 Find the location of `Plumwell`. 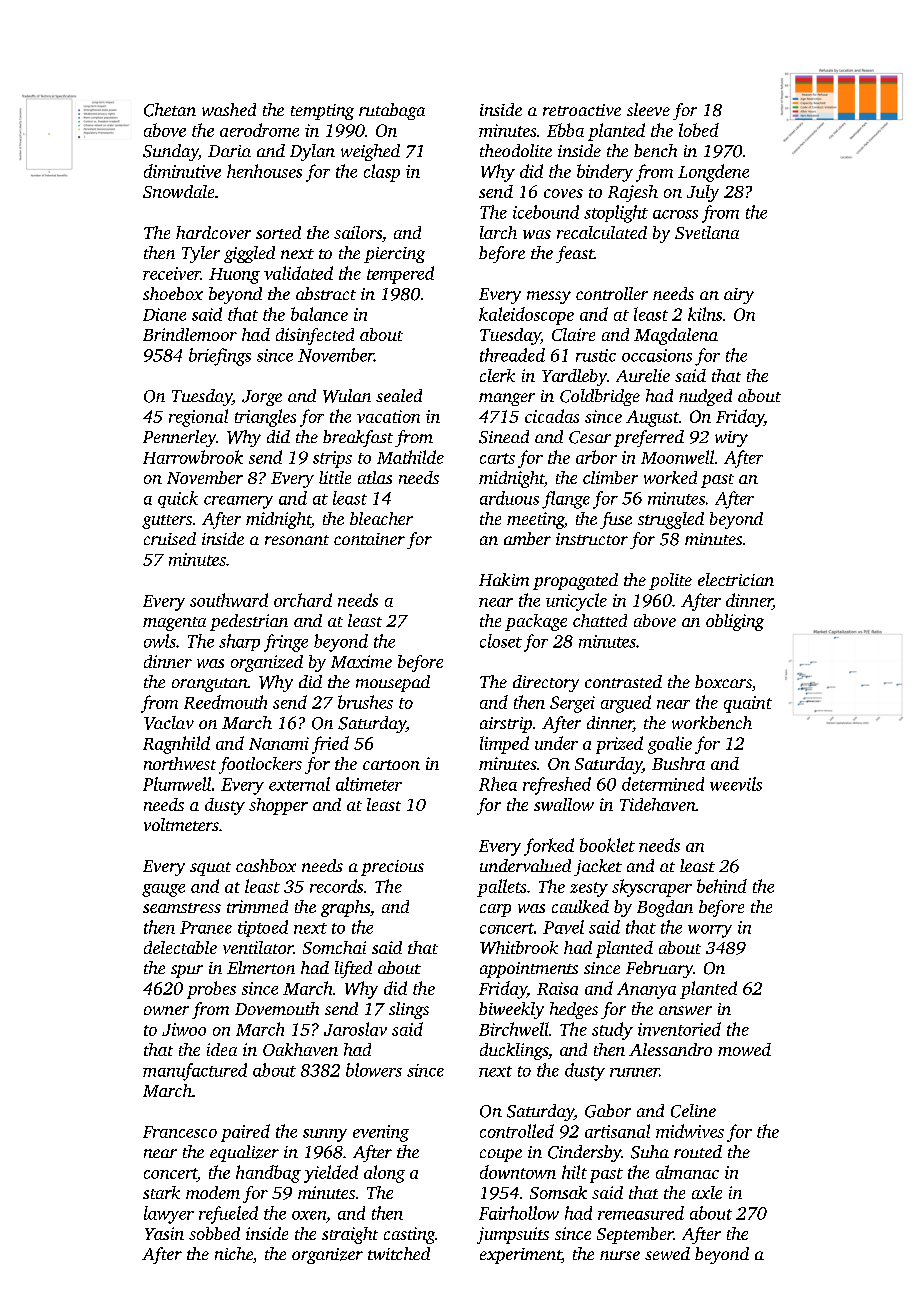

Plumwell is located at coordinates (177, 784).
